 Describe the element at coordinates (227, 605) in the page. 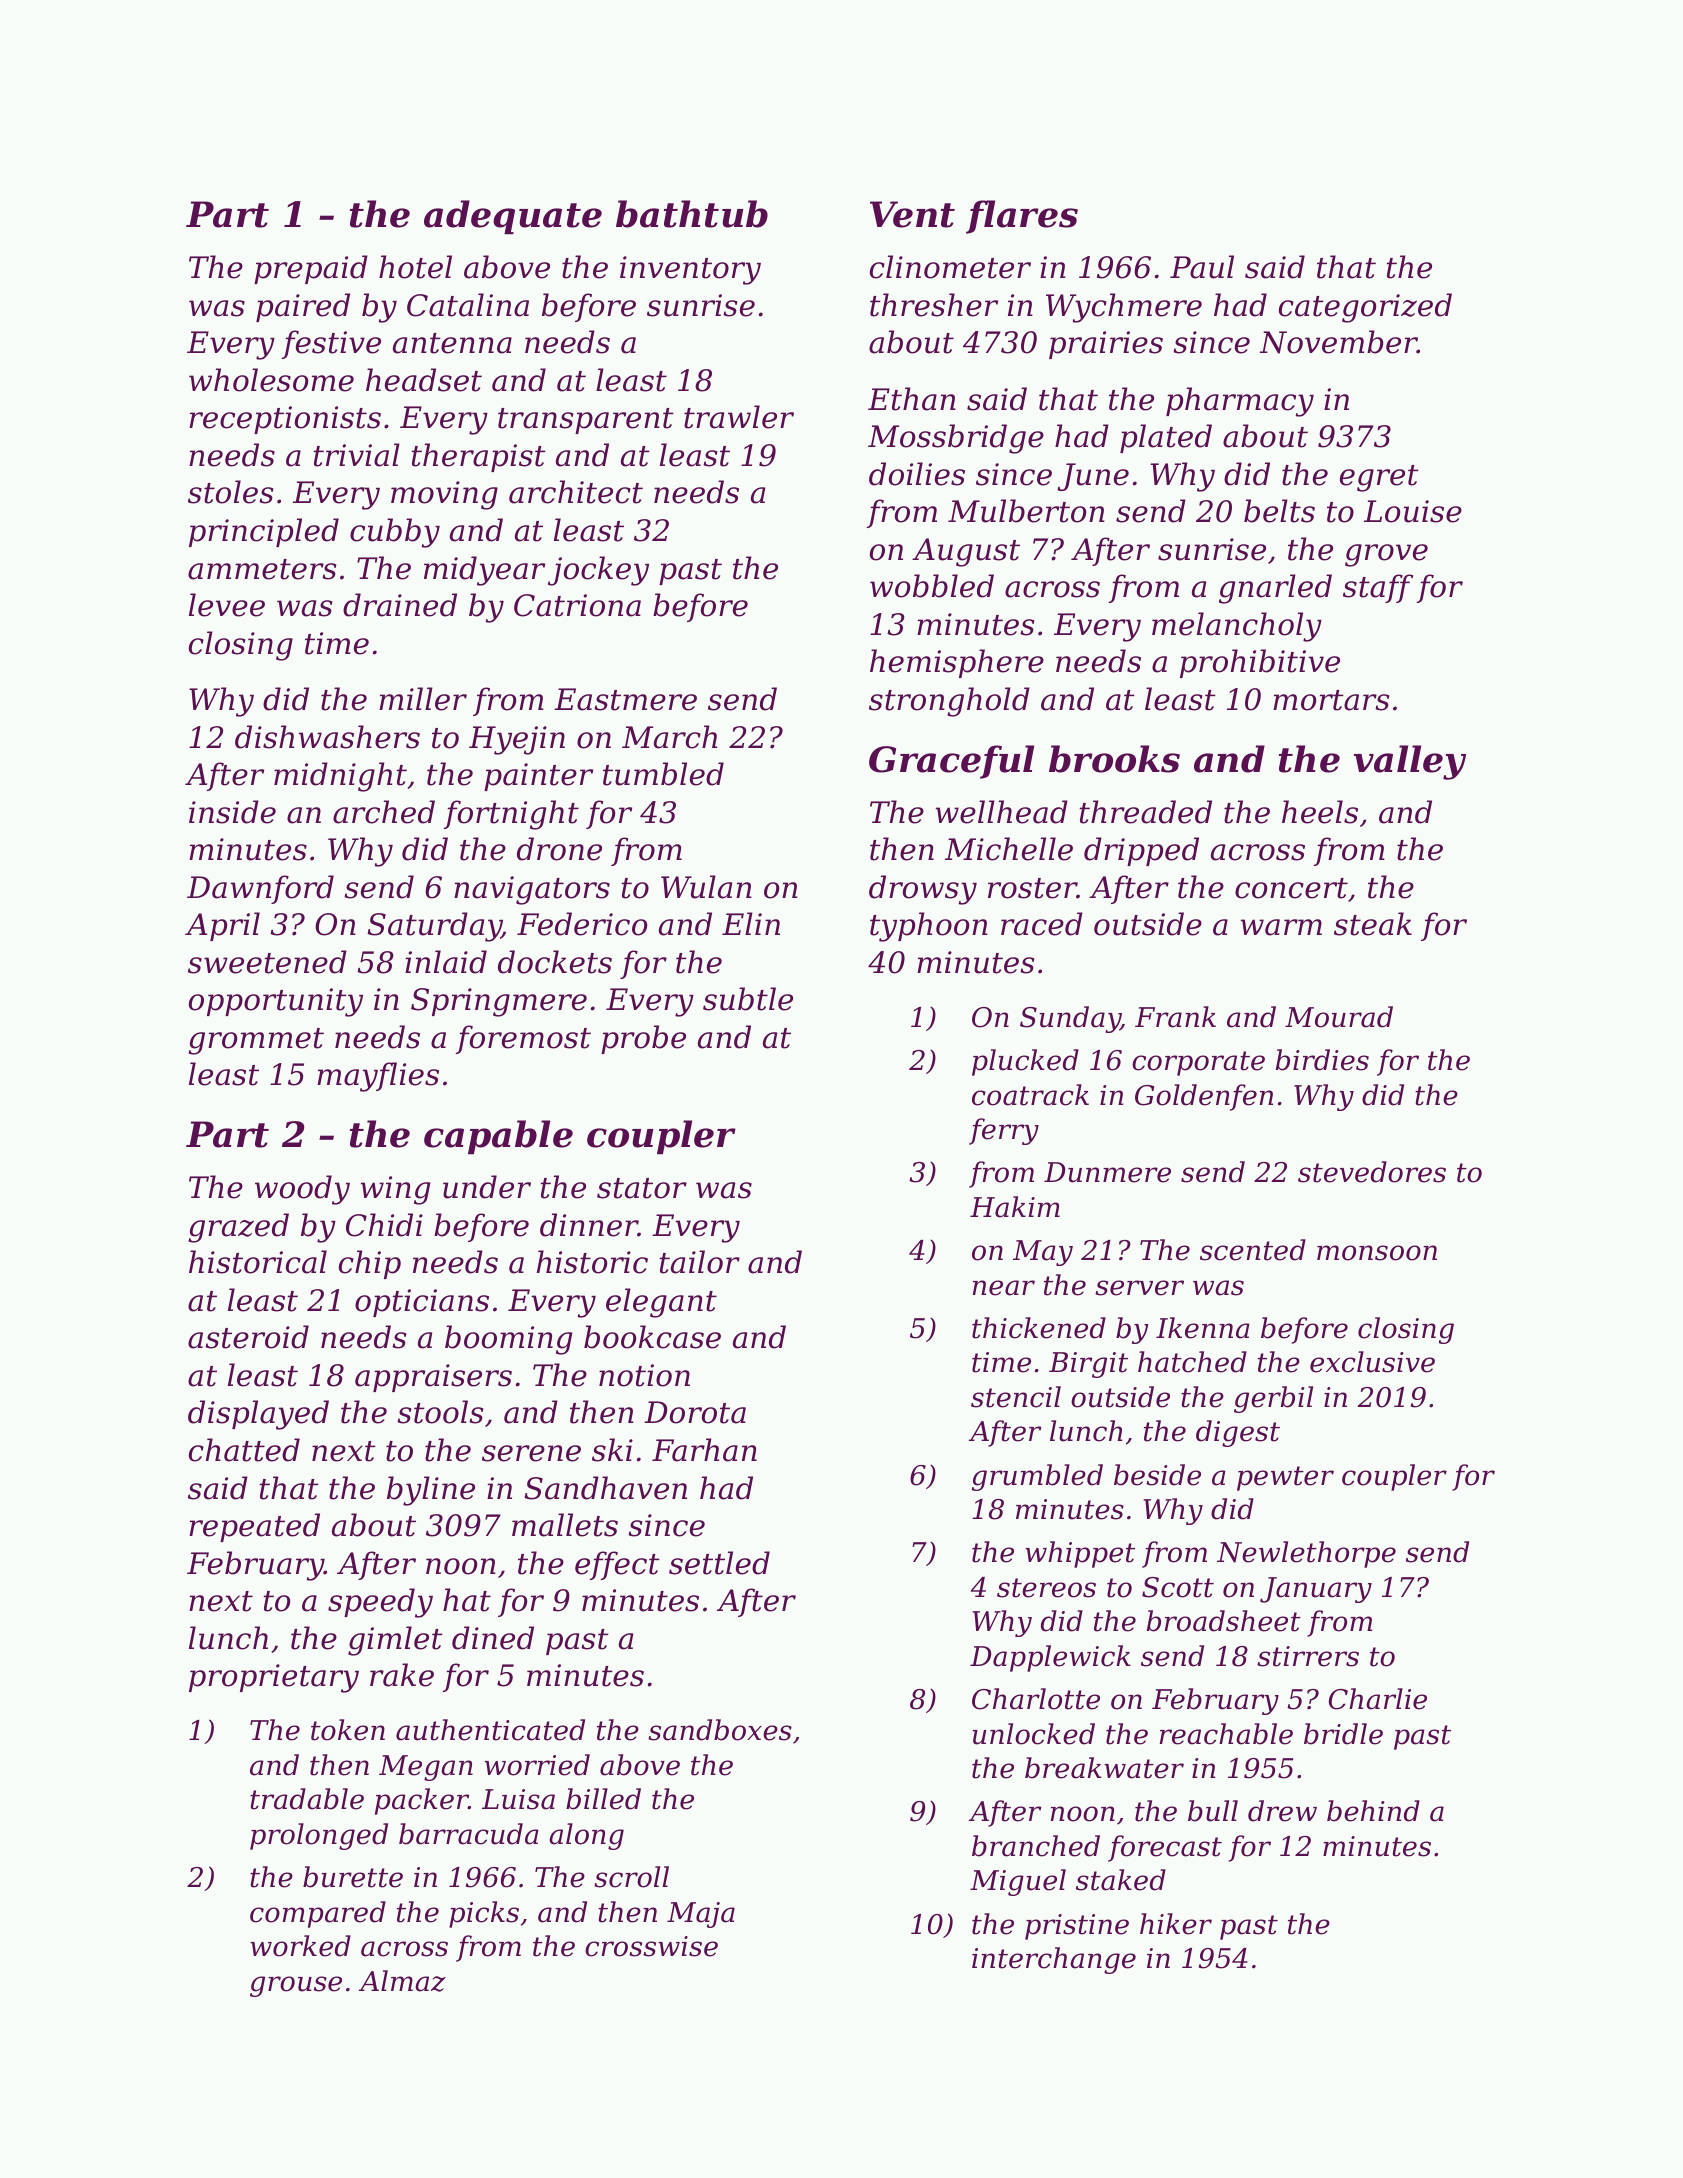

I see `levee` at that location.
